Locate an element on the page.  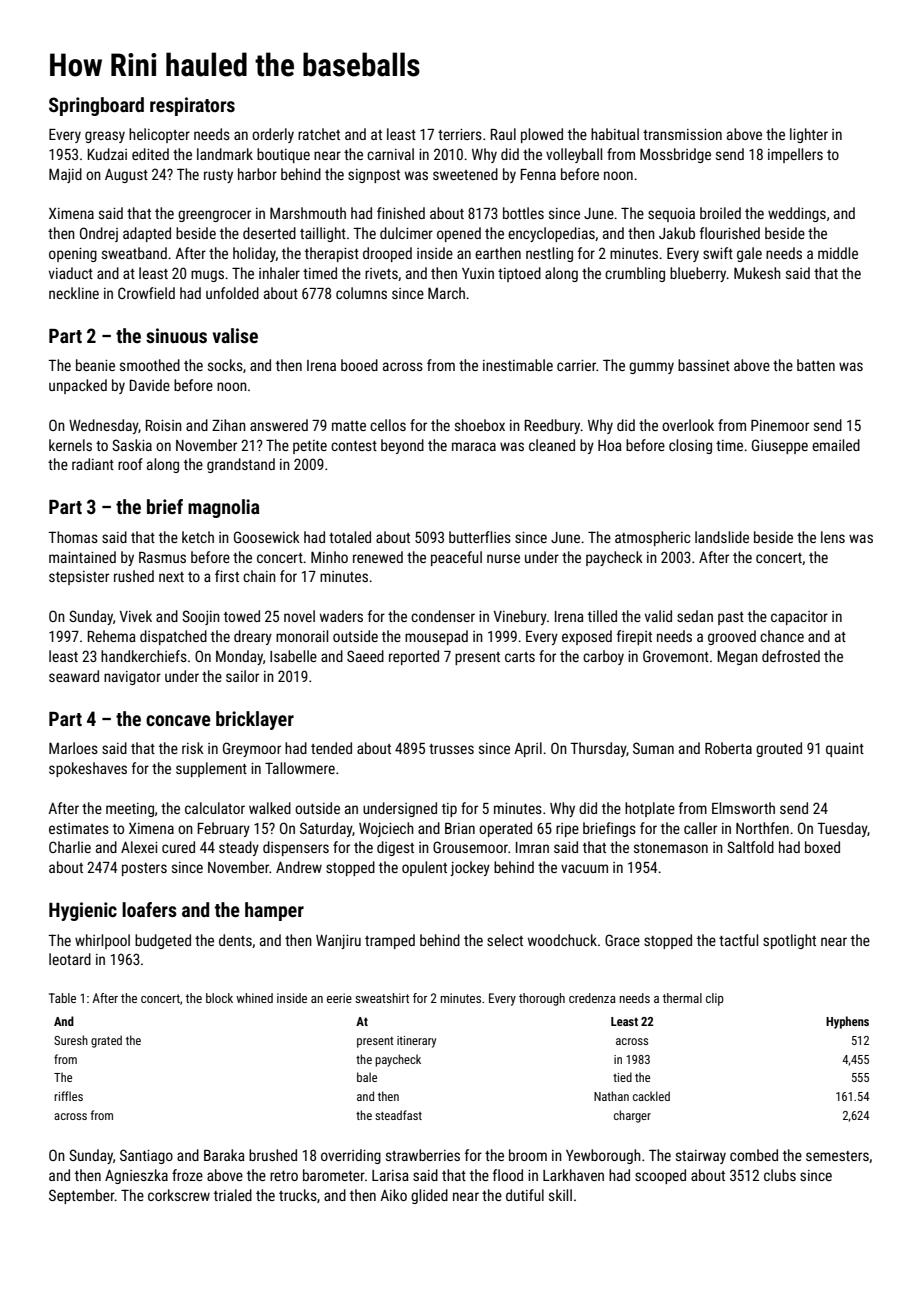
unfolded is located at coordinates (232, 293).
